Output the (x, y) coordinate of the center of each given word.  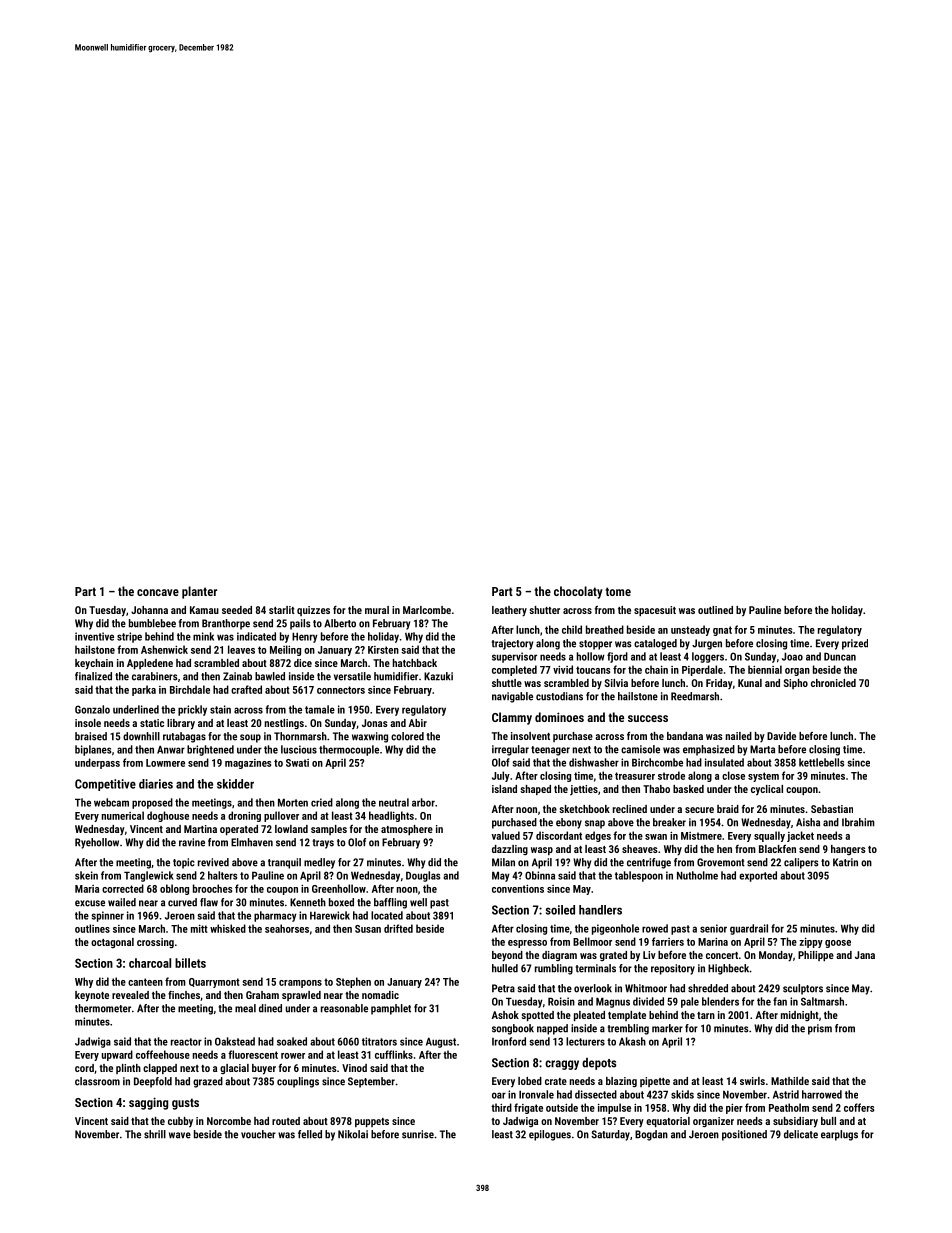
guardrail (749, 929)
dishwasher (594, 762)
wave (180, 1135)
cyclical (767, 790)
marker (667, 1028)
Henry (305, 637)
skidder (235, 784)
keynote (92, 996)
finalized (93, 676)
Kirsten (383, 650)
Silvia (616, 683)
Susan (368, 929)
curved (182, 902)
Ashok (505, 1015)
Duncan (840, 656)
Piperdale (702, 670)
